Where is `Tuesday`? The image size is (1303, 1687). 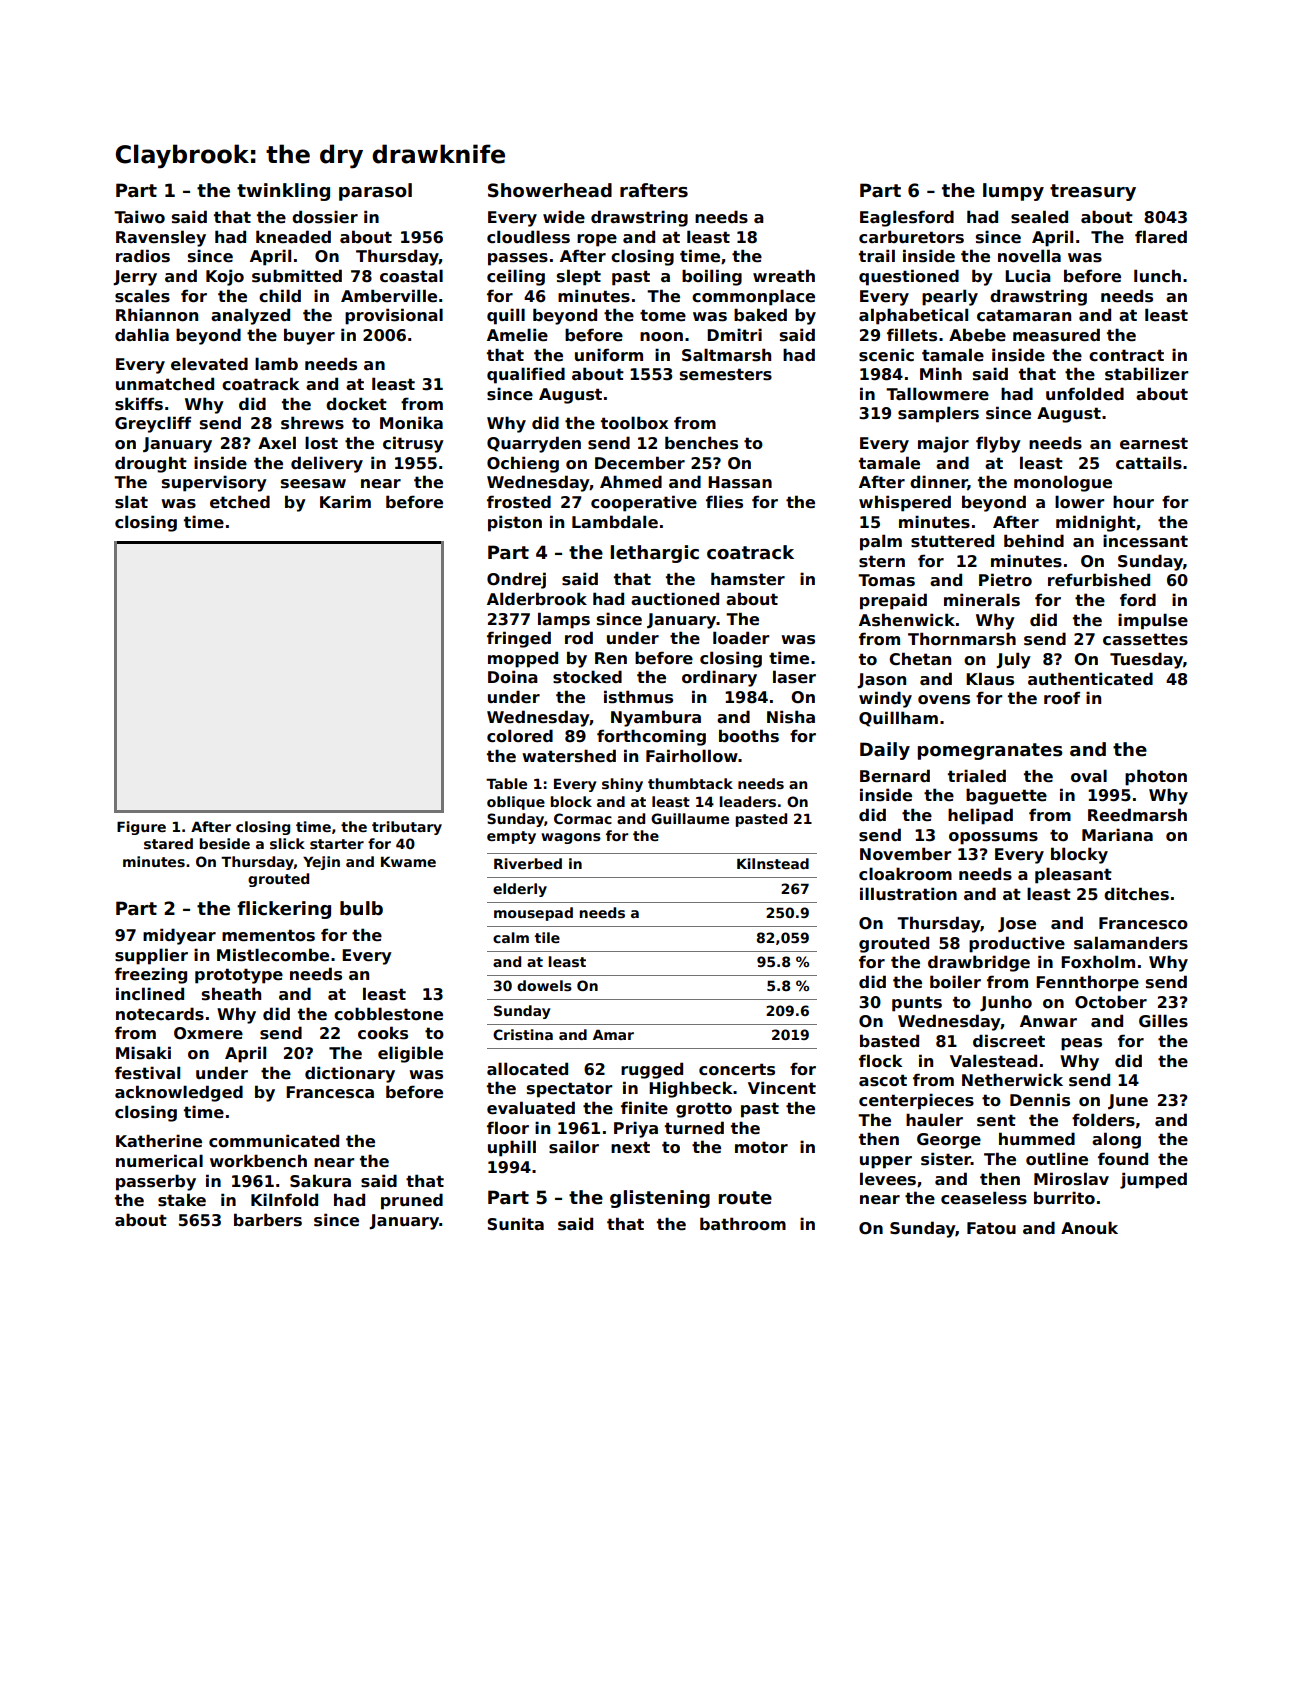
Tuesday is located at coordinates (1146, 660).
